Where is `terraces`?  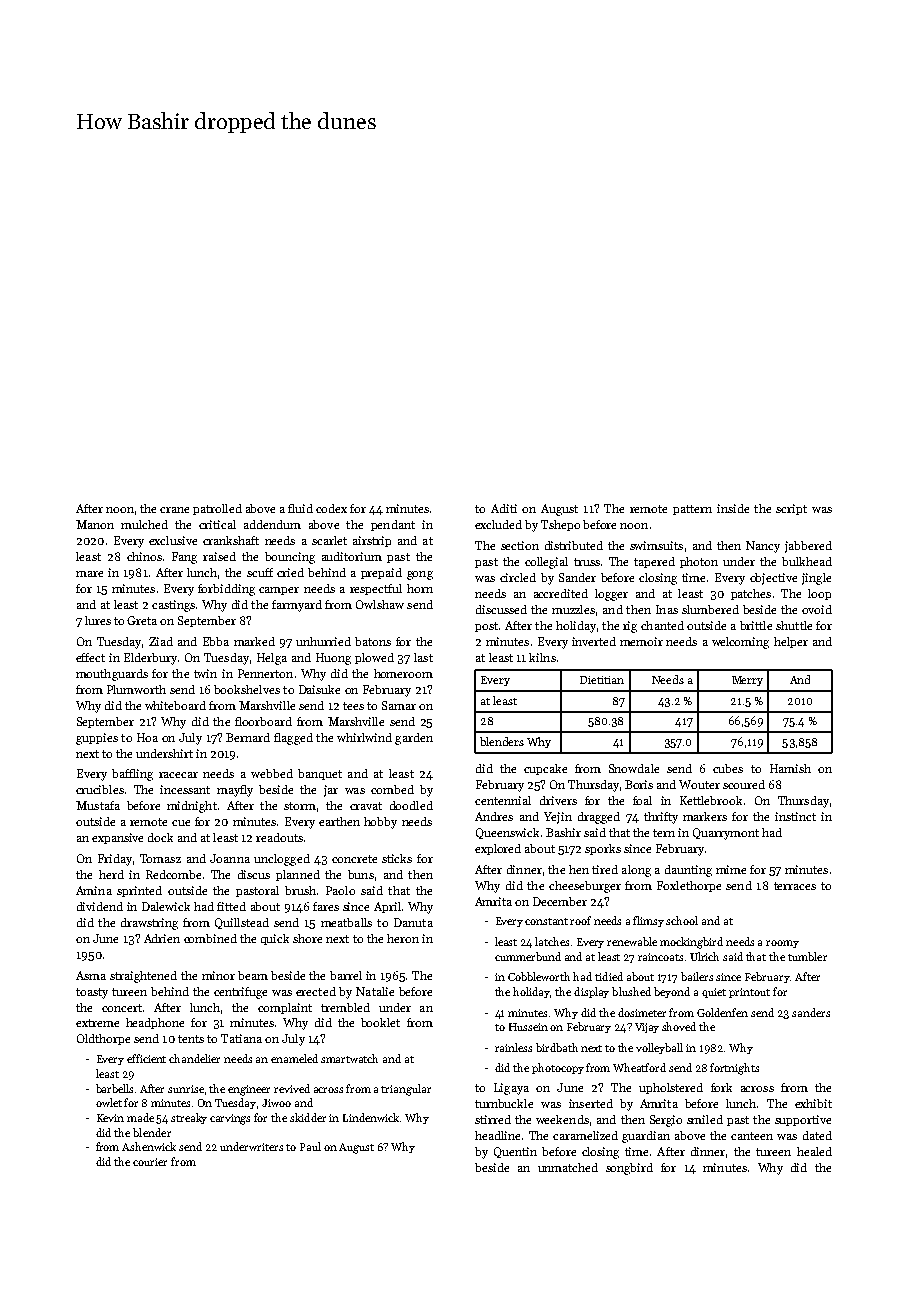
terraces is located at coordinates (795, 886).
